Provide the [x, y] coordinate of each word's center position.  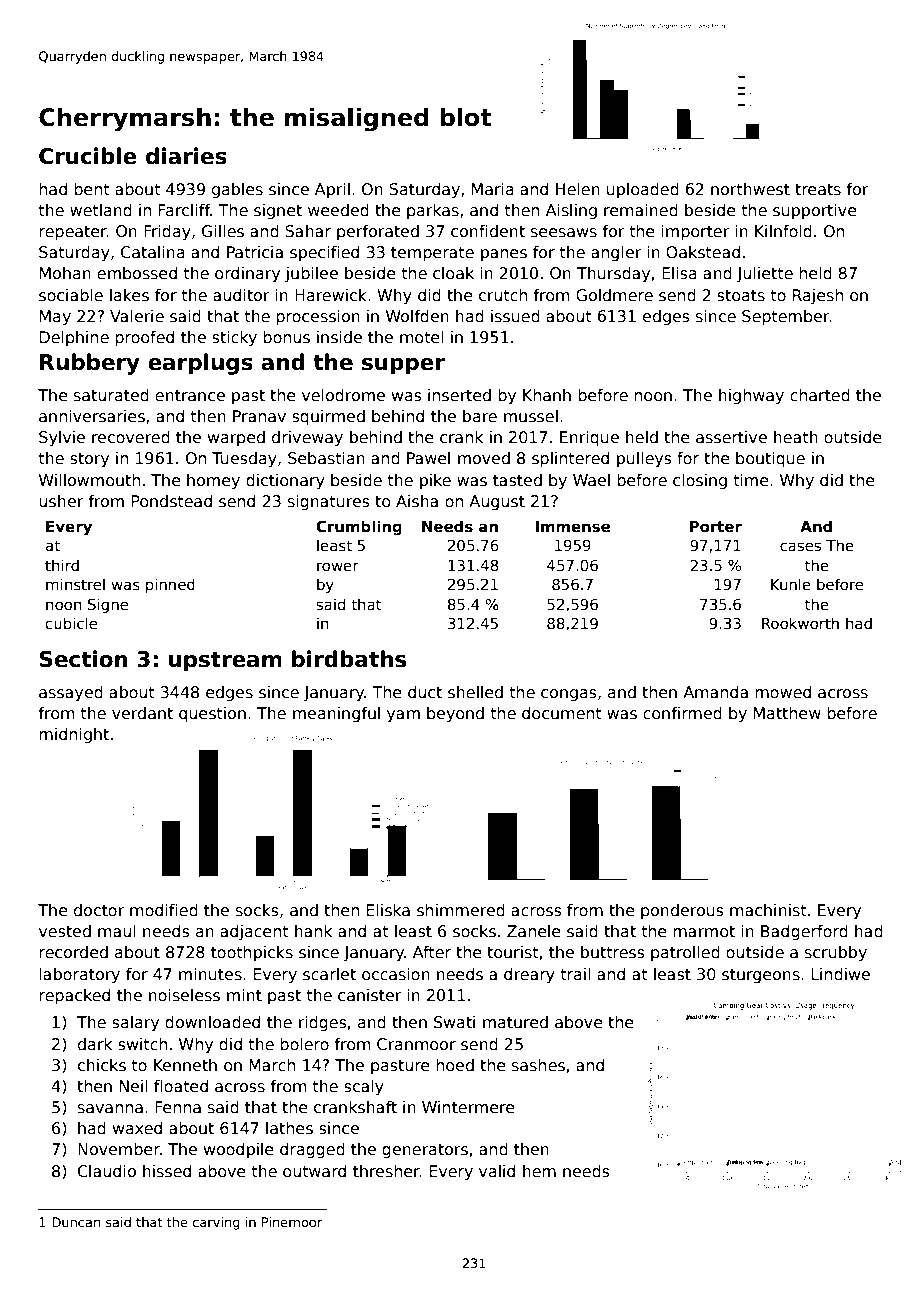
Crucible [88, 156]
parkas [433, 211]
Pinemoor [292, 1222]
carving [216, 1223]
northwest [750, 189]
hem [539, 1171]
